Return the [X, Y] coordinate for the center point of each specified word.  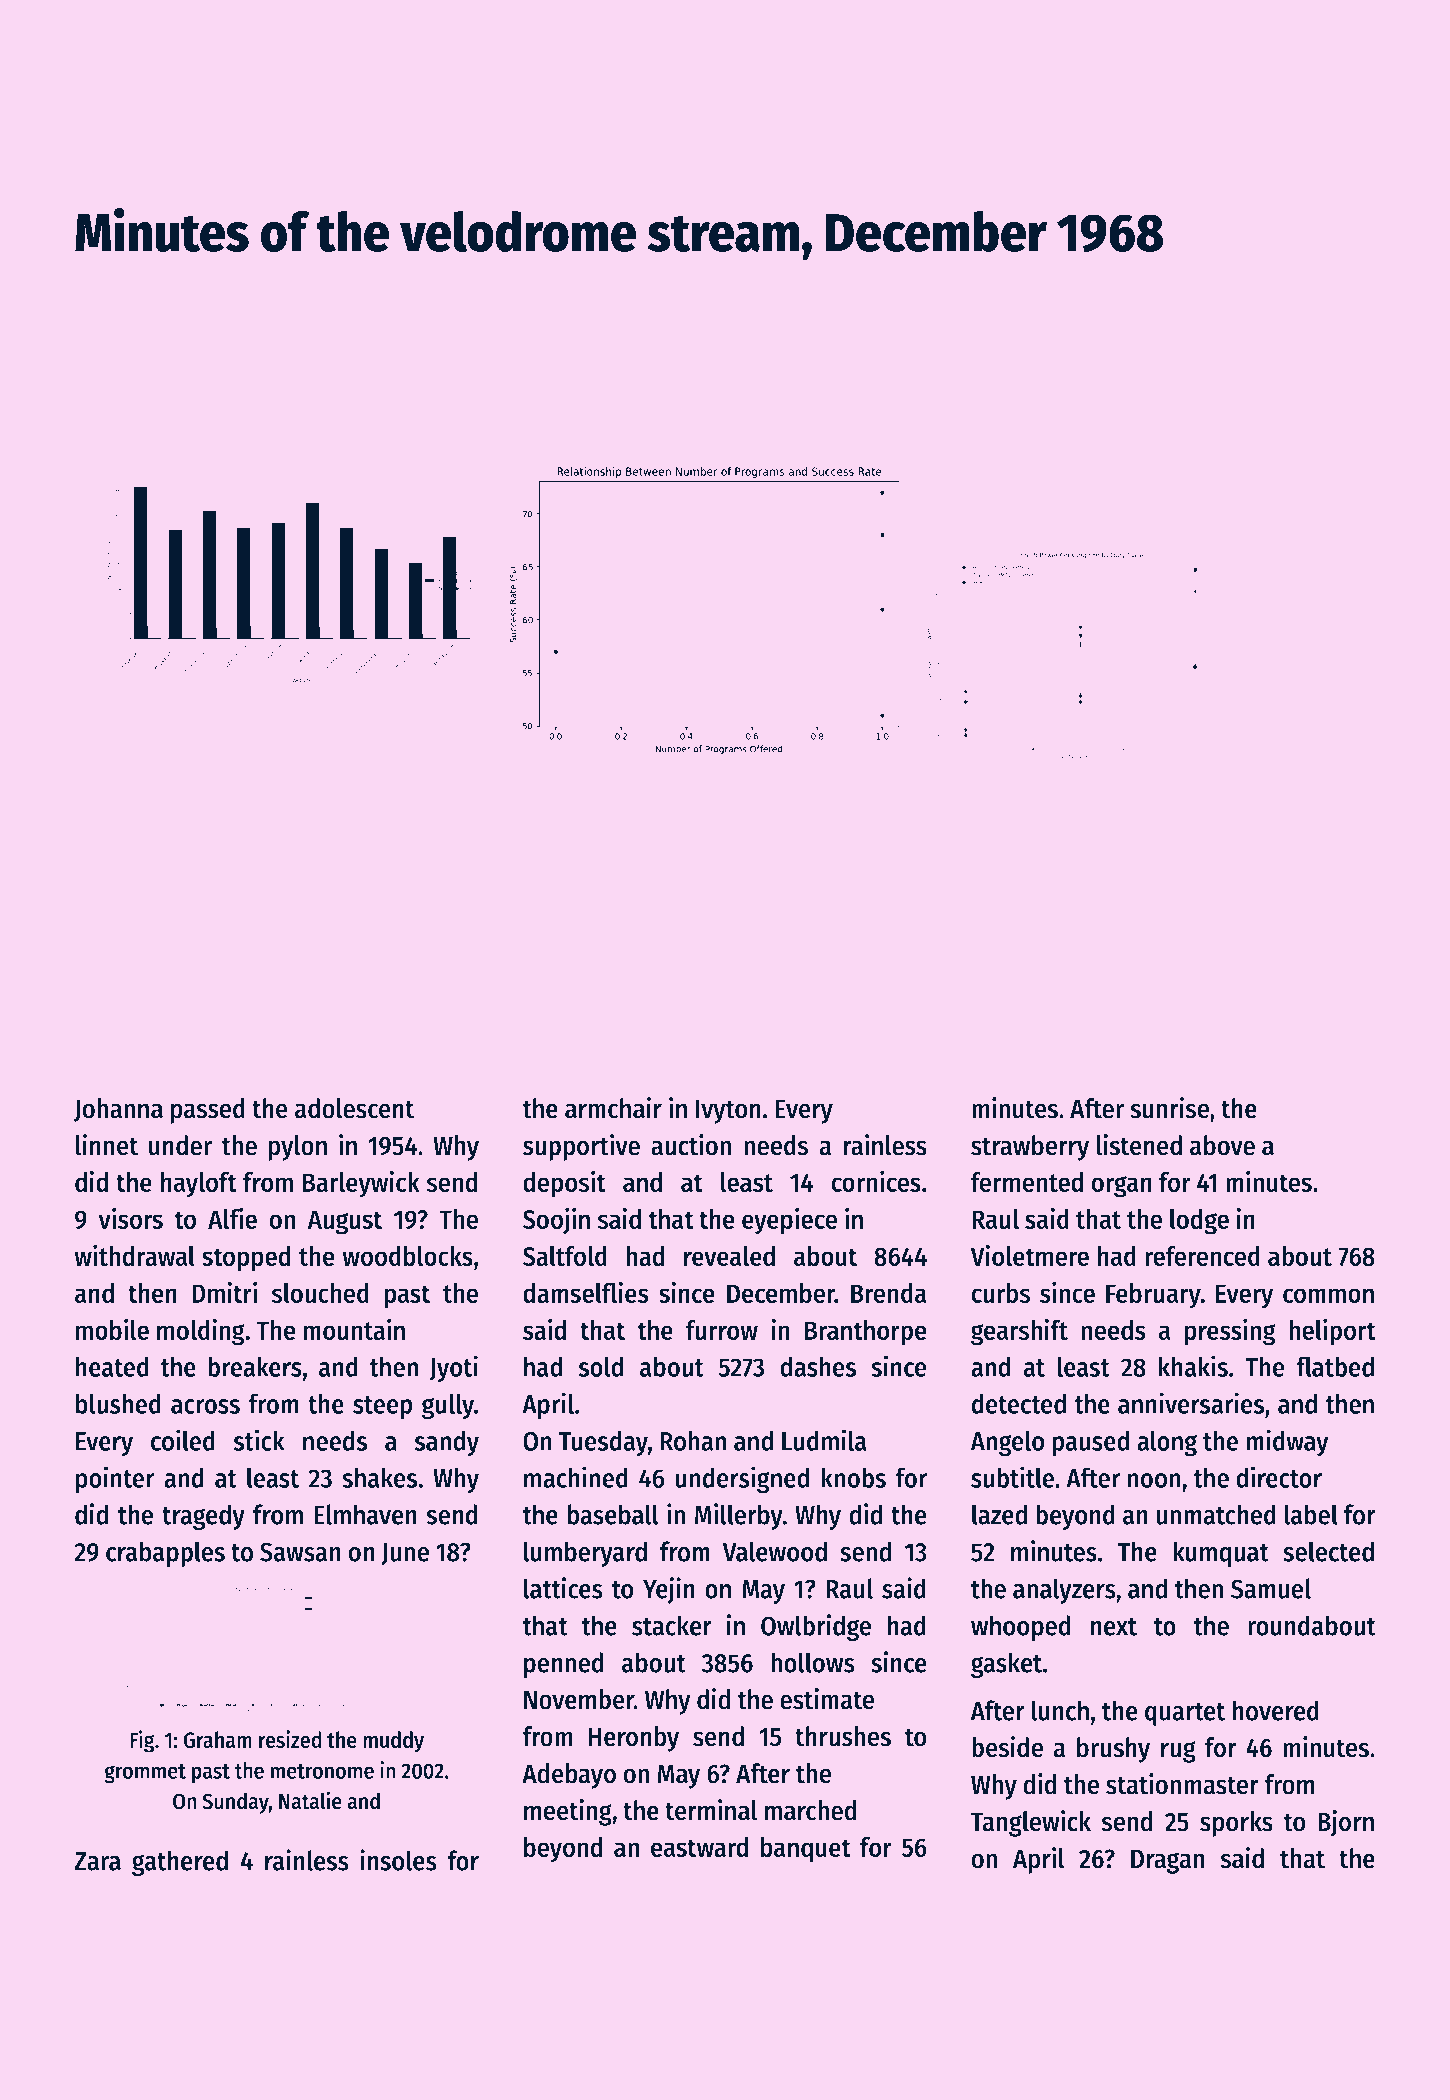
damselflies [585, 1292]
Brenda [889, 1293]
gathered [180, 1863]
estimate [827, 1699]
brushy [1113, 1750]
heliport [1332, 1332]
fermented [1027, 1182]
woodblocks [408, 1256]
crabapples [165, 1554]
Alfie [232, 1218]
